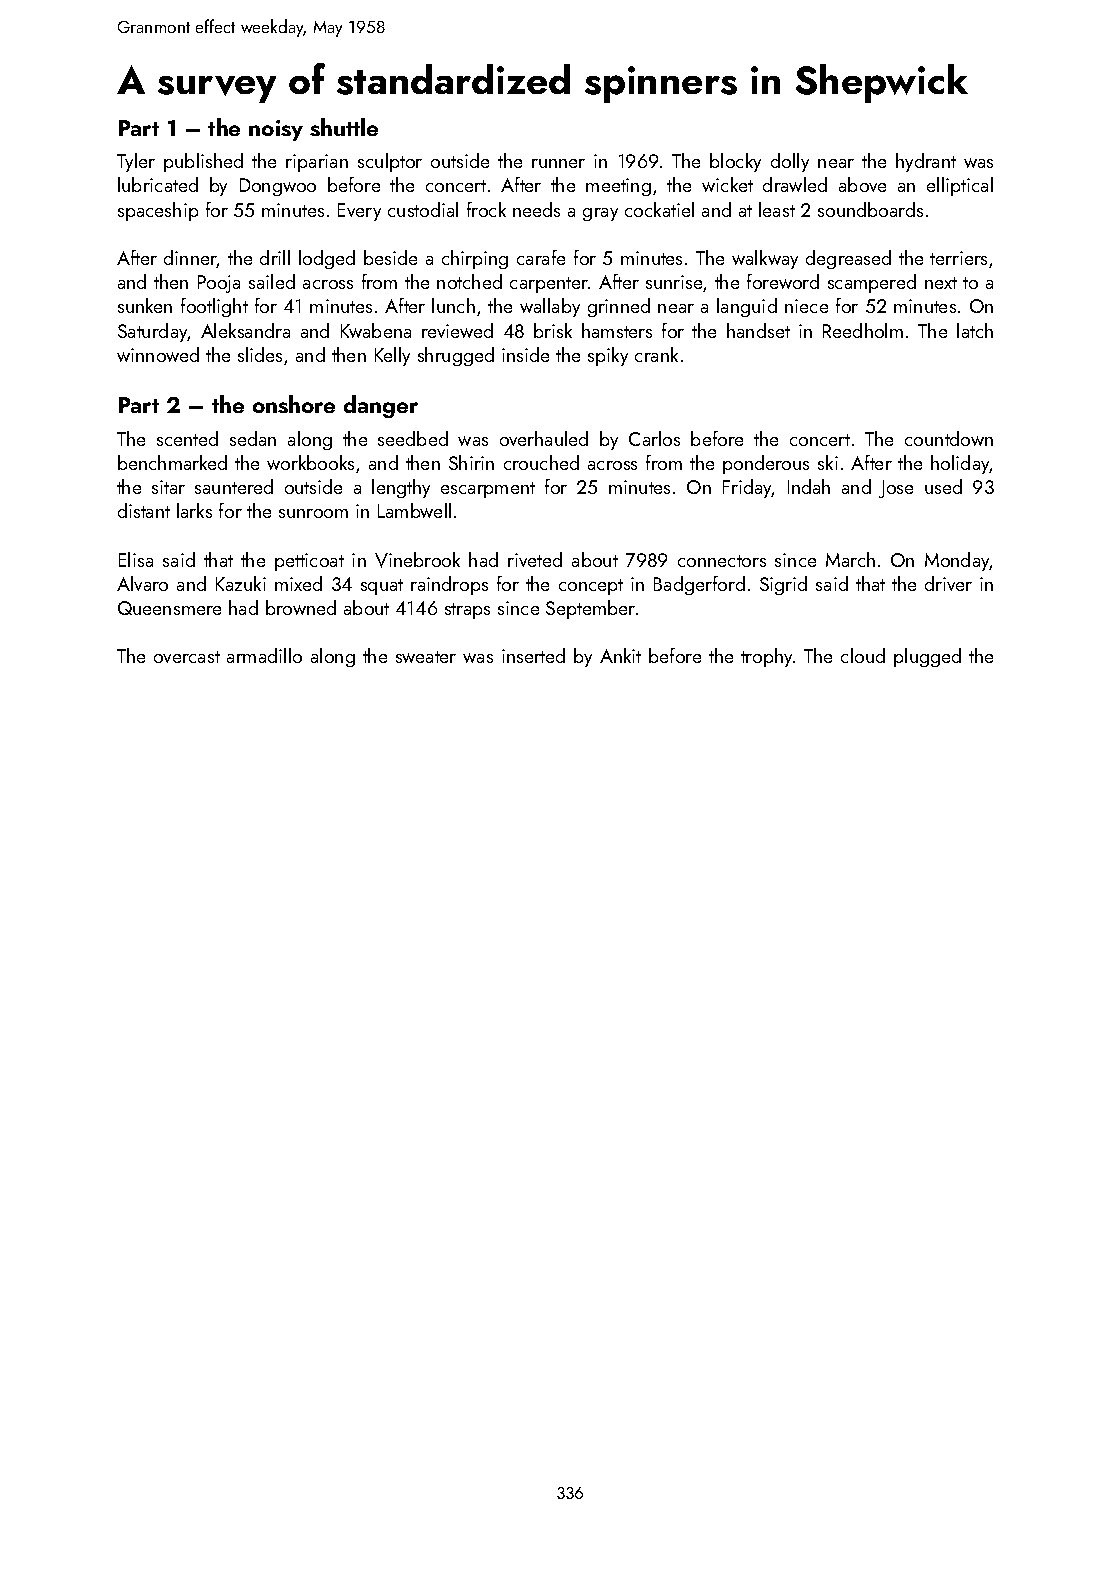  I want to click on inside, so click(525, 354).
